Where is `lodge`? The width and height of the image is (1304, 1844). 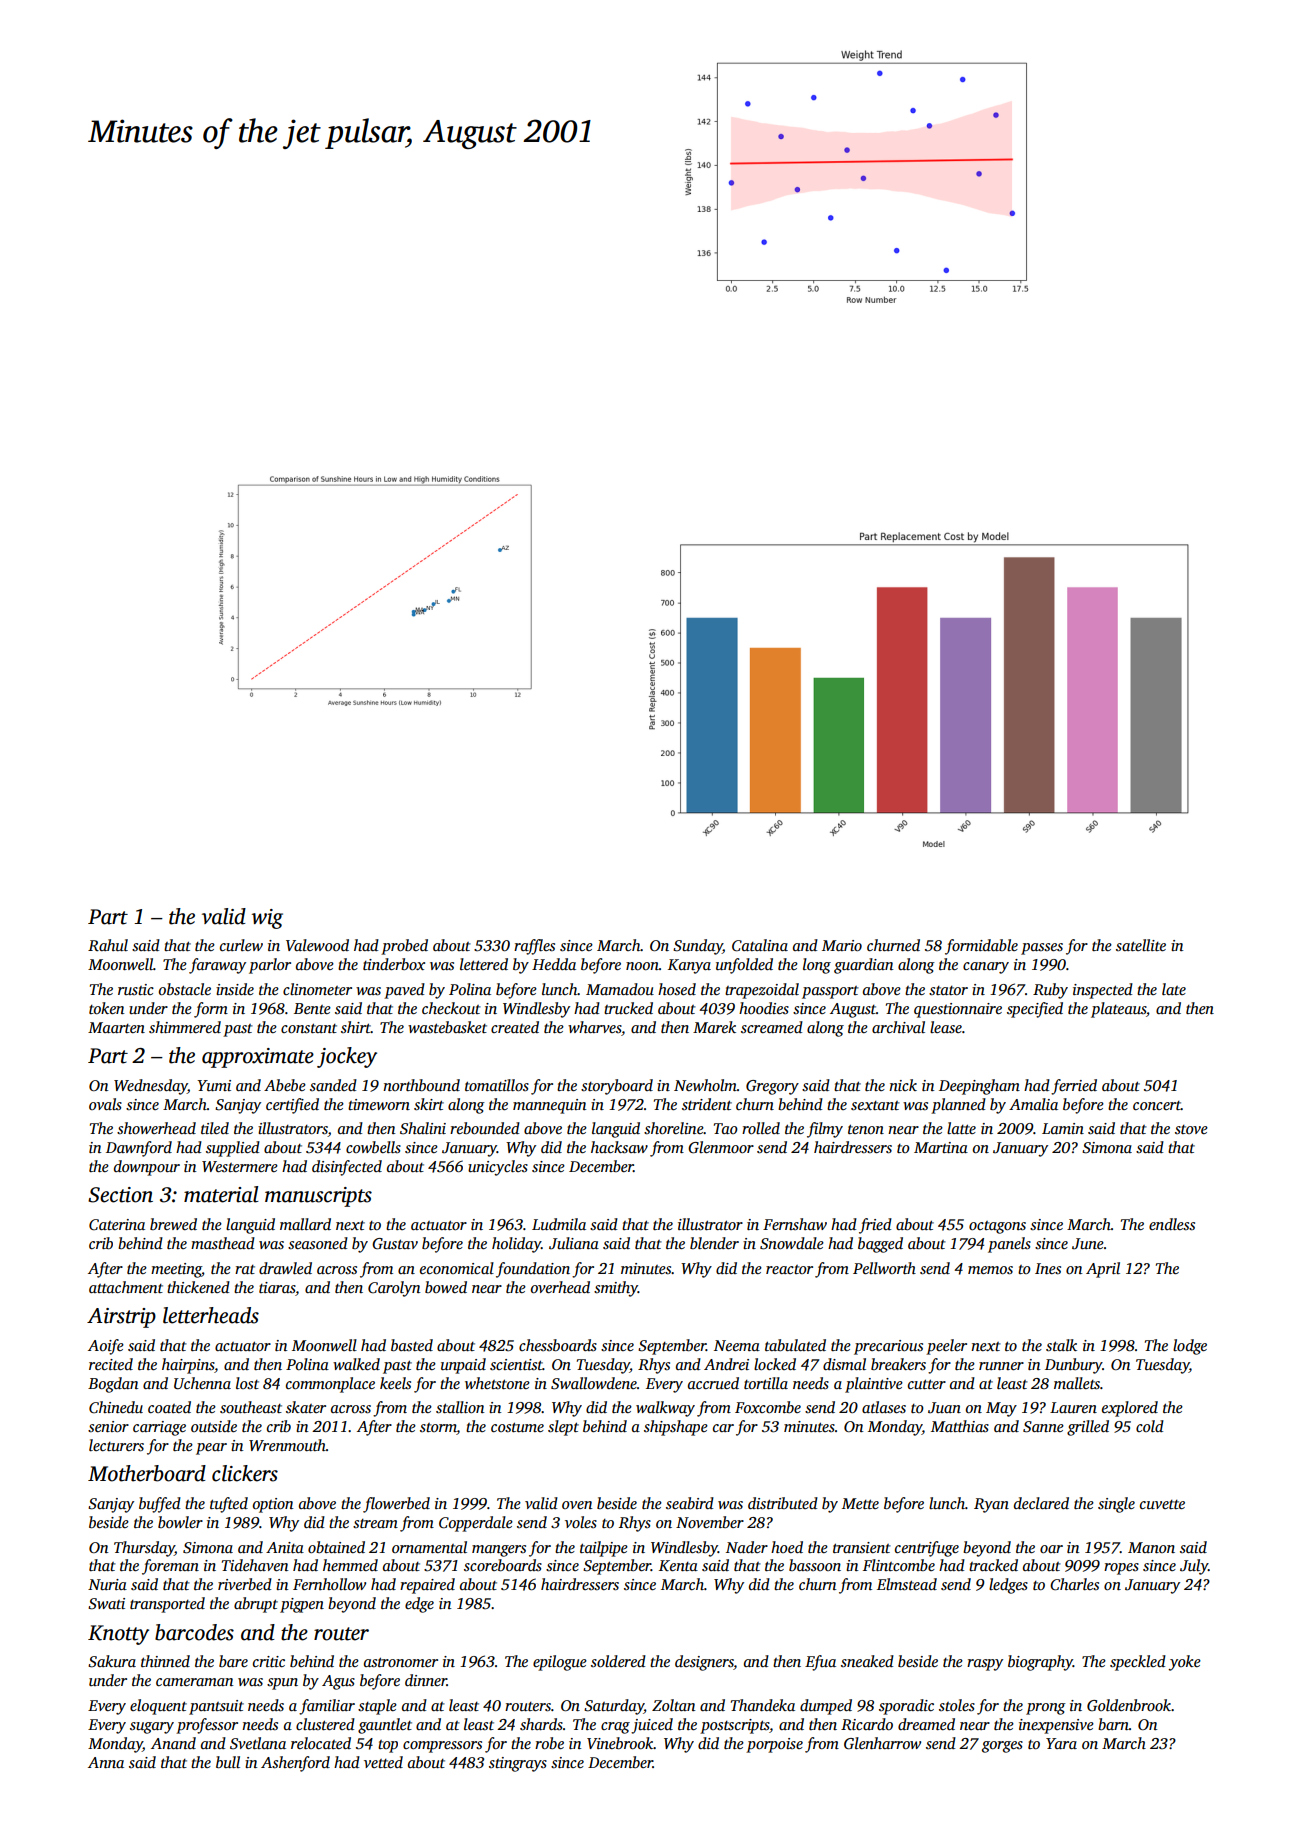 lodge is located at coordinates (1190, 1347).
